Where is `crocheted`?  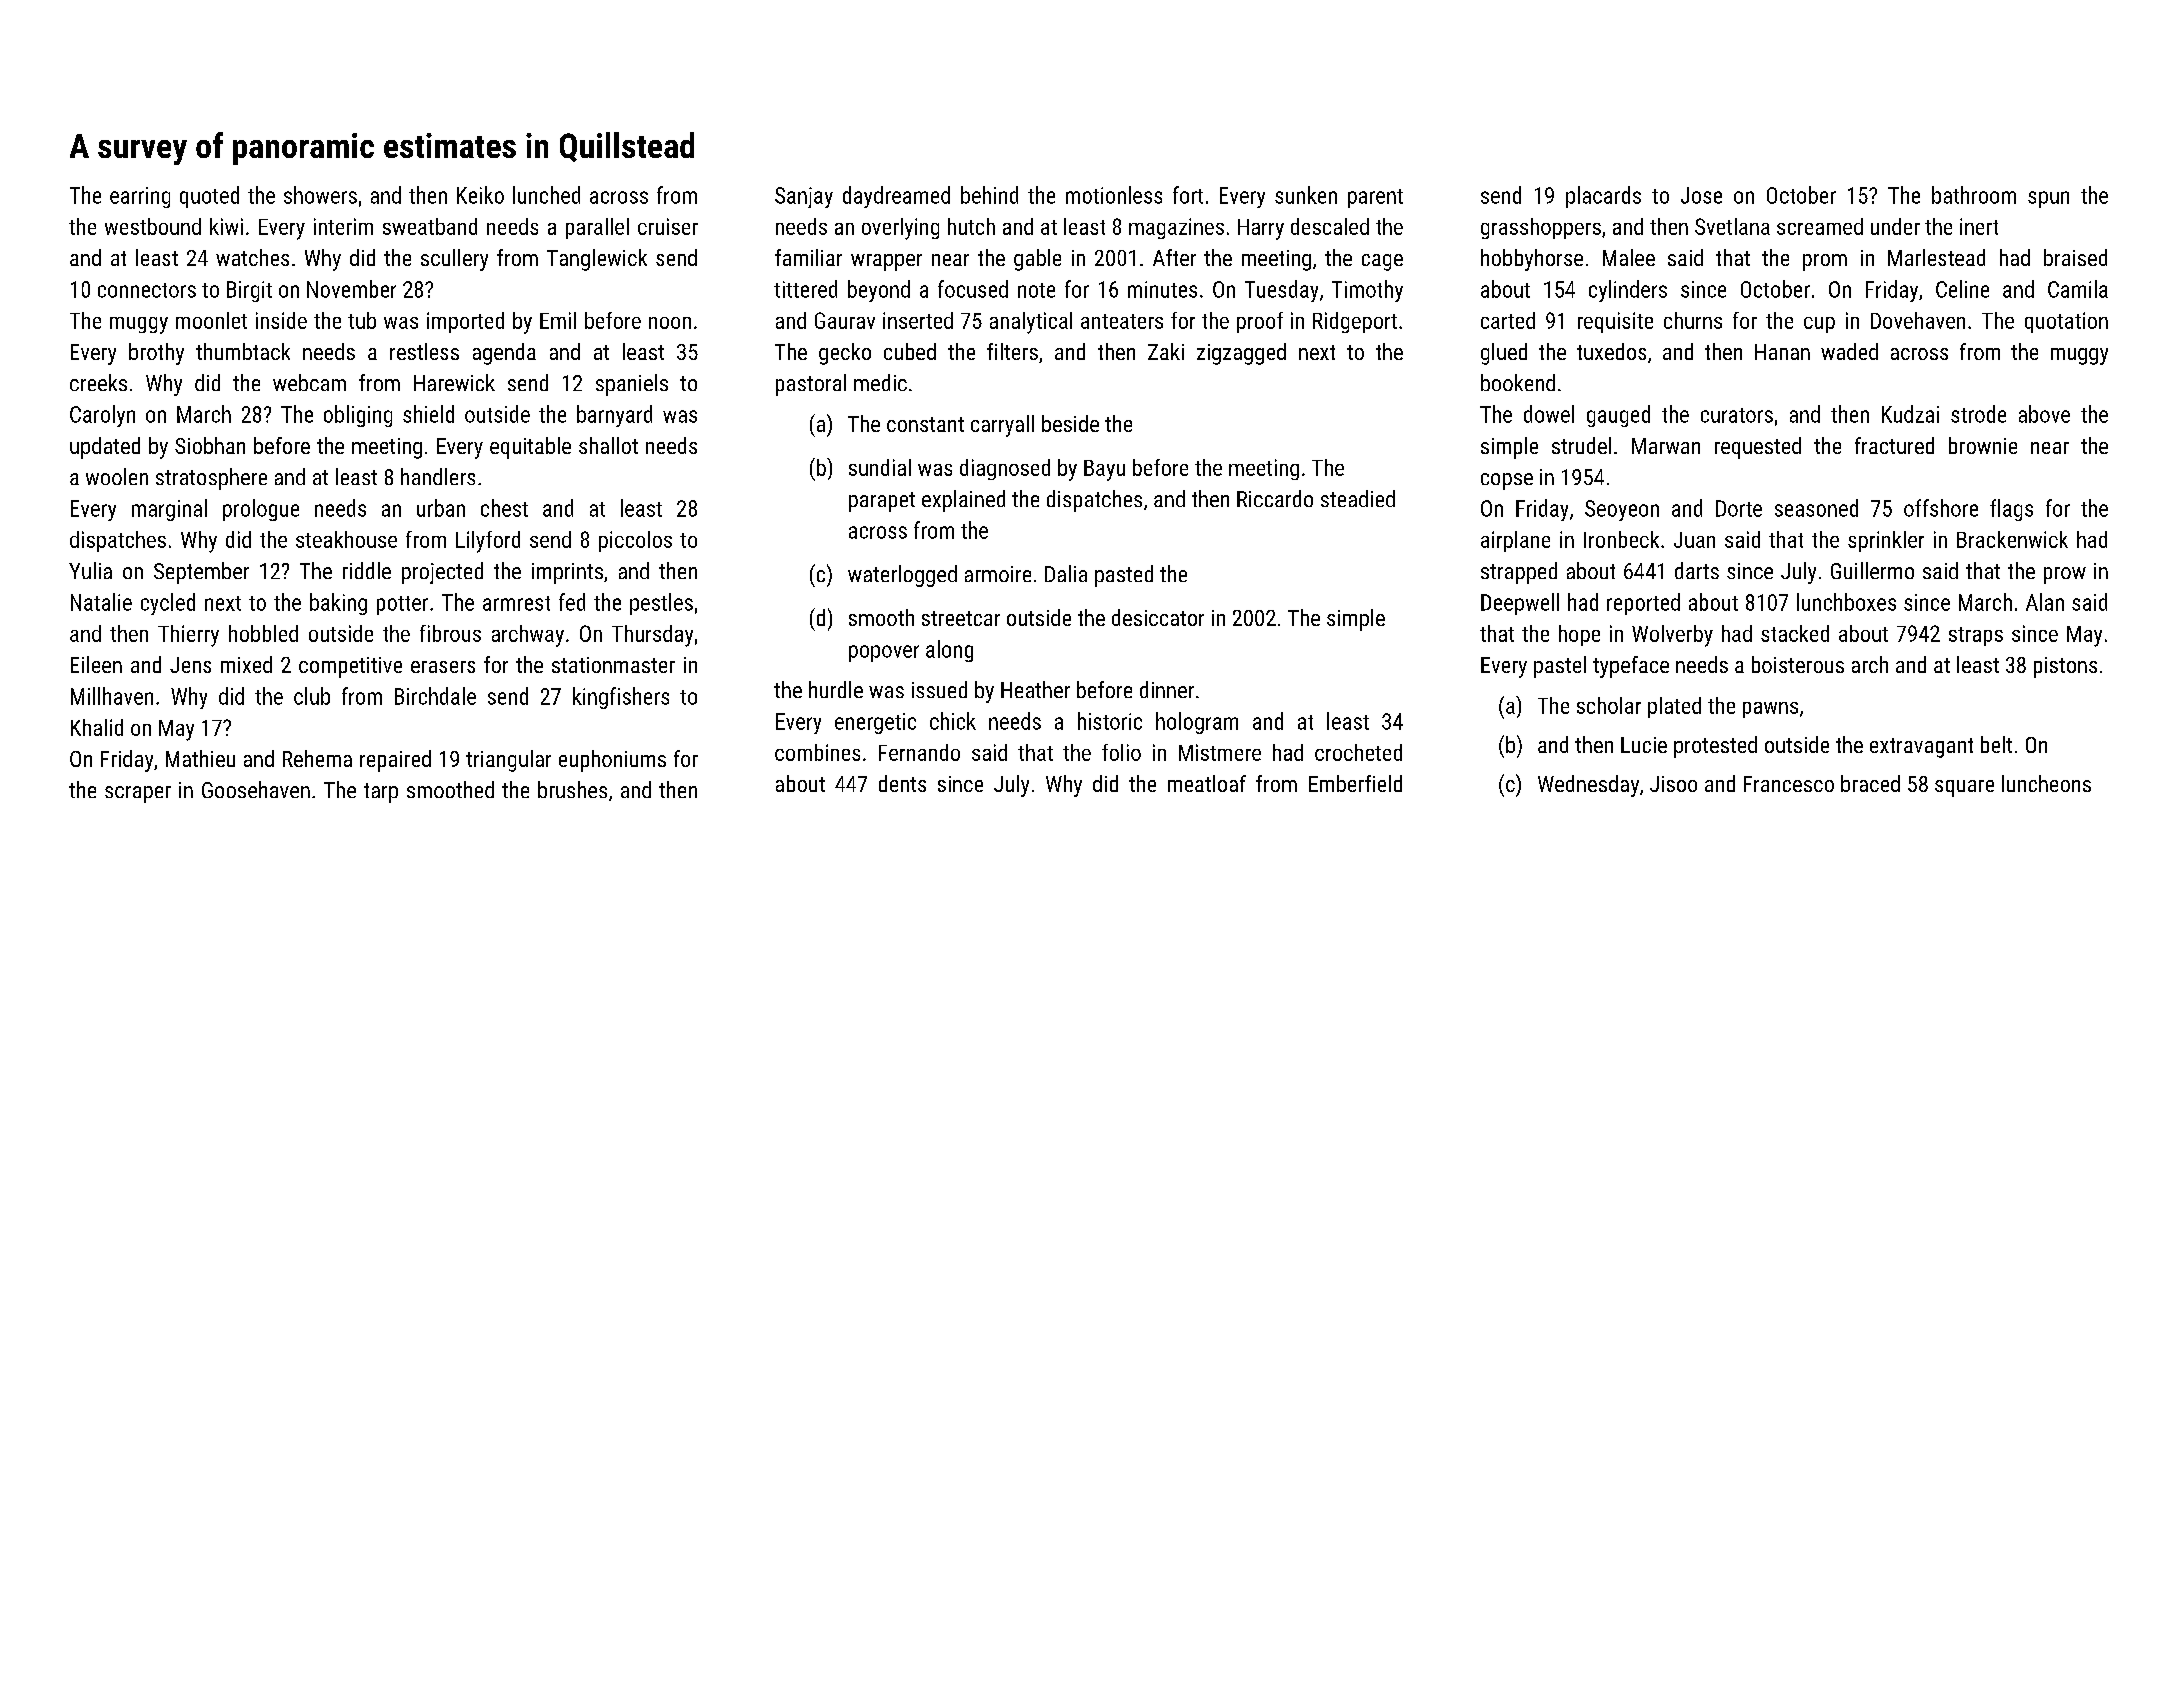
crocheted is located at coordinates (1358, 752).
